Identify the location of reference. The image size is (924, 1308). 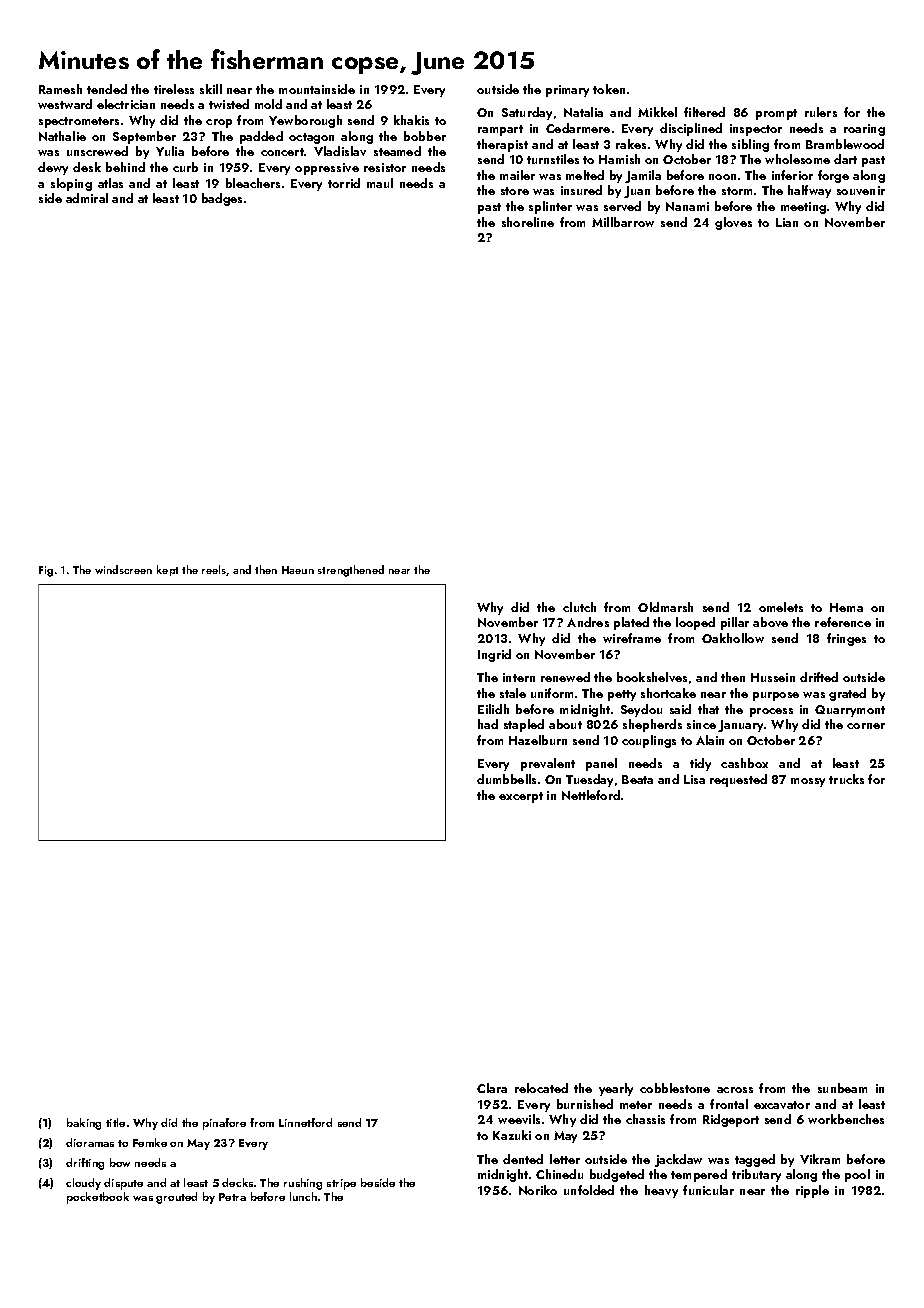
(843, 622).
